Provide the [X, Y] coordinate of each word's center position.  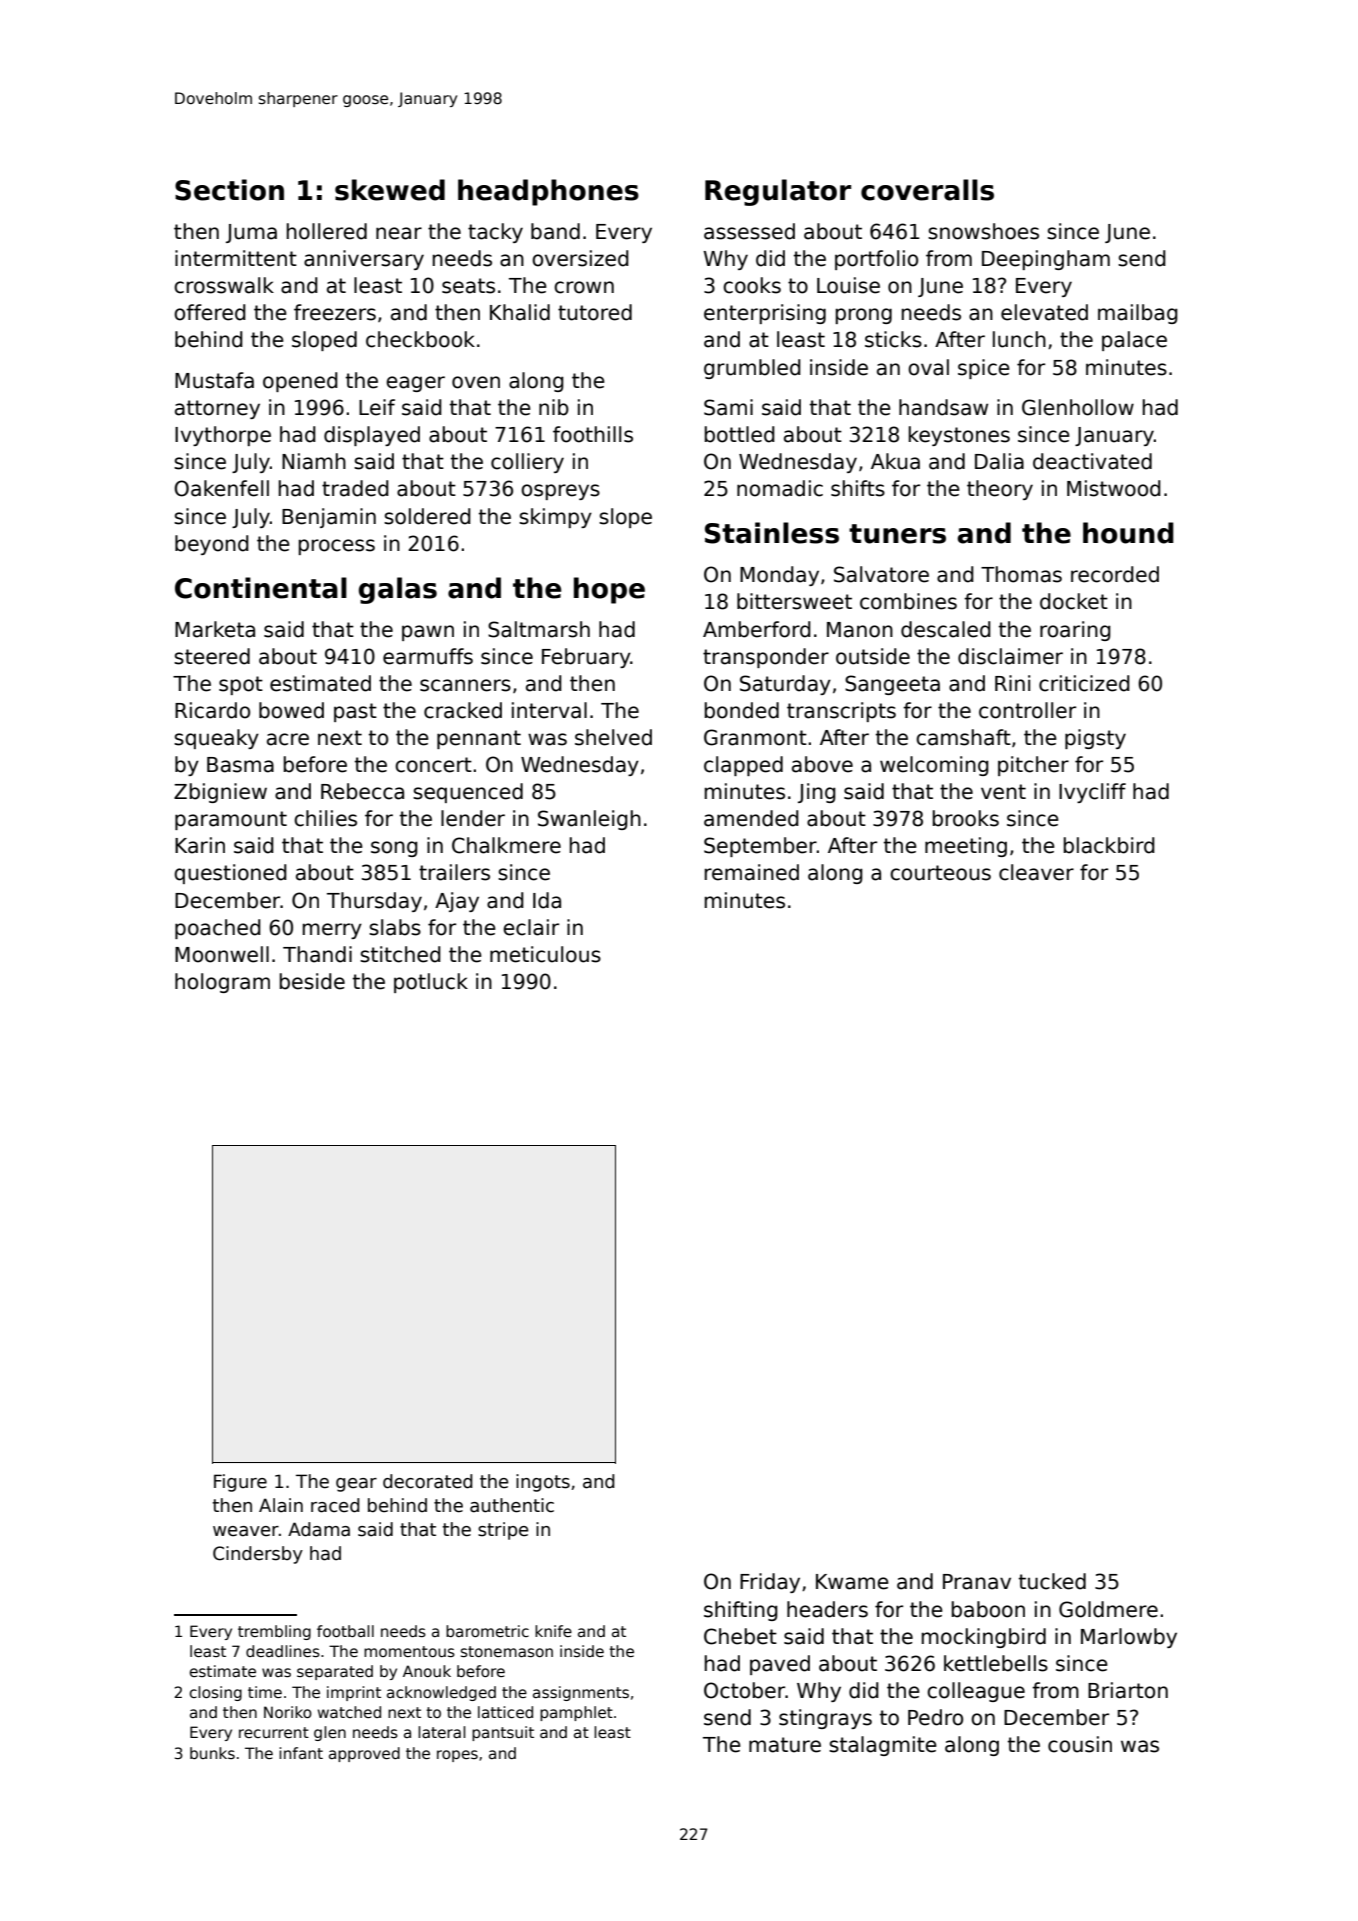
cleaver [1036, 872]
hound [1128, 533]
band [555, 231]
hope [609, 590]
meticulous [545, 954]
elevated [1044, 312]
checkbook [420, 339]
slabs [395, 927]
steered [212, 656]
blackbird [1109, 845]
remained [752, 872]
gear [356, 1485]
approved [364, 1754]
